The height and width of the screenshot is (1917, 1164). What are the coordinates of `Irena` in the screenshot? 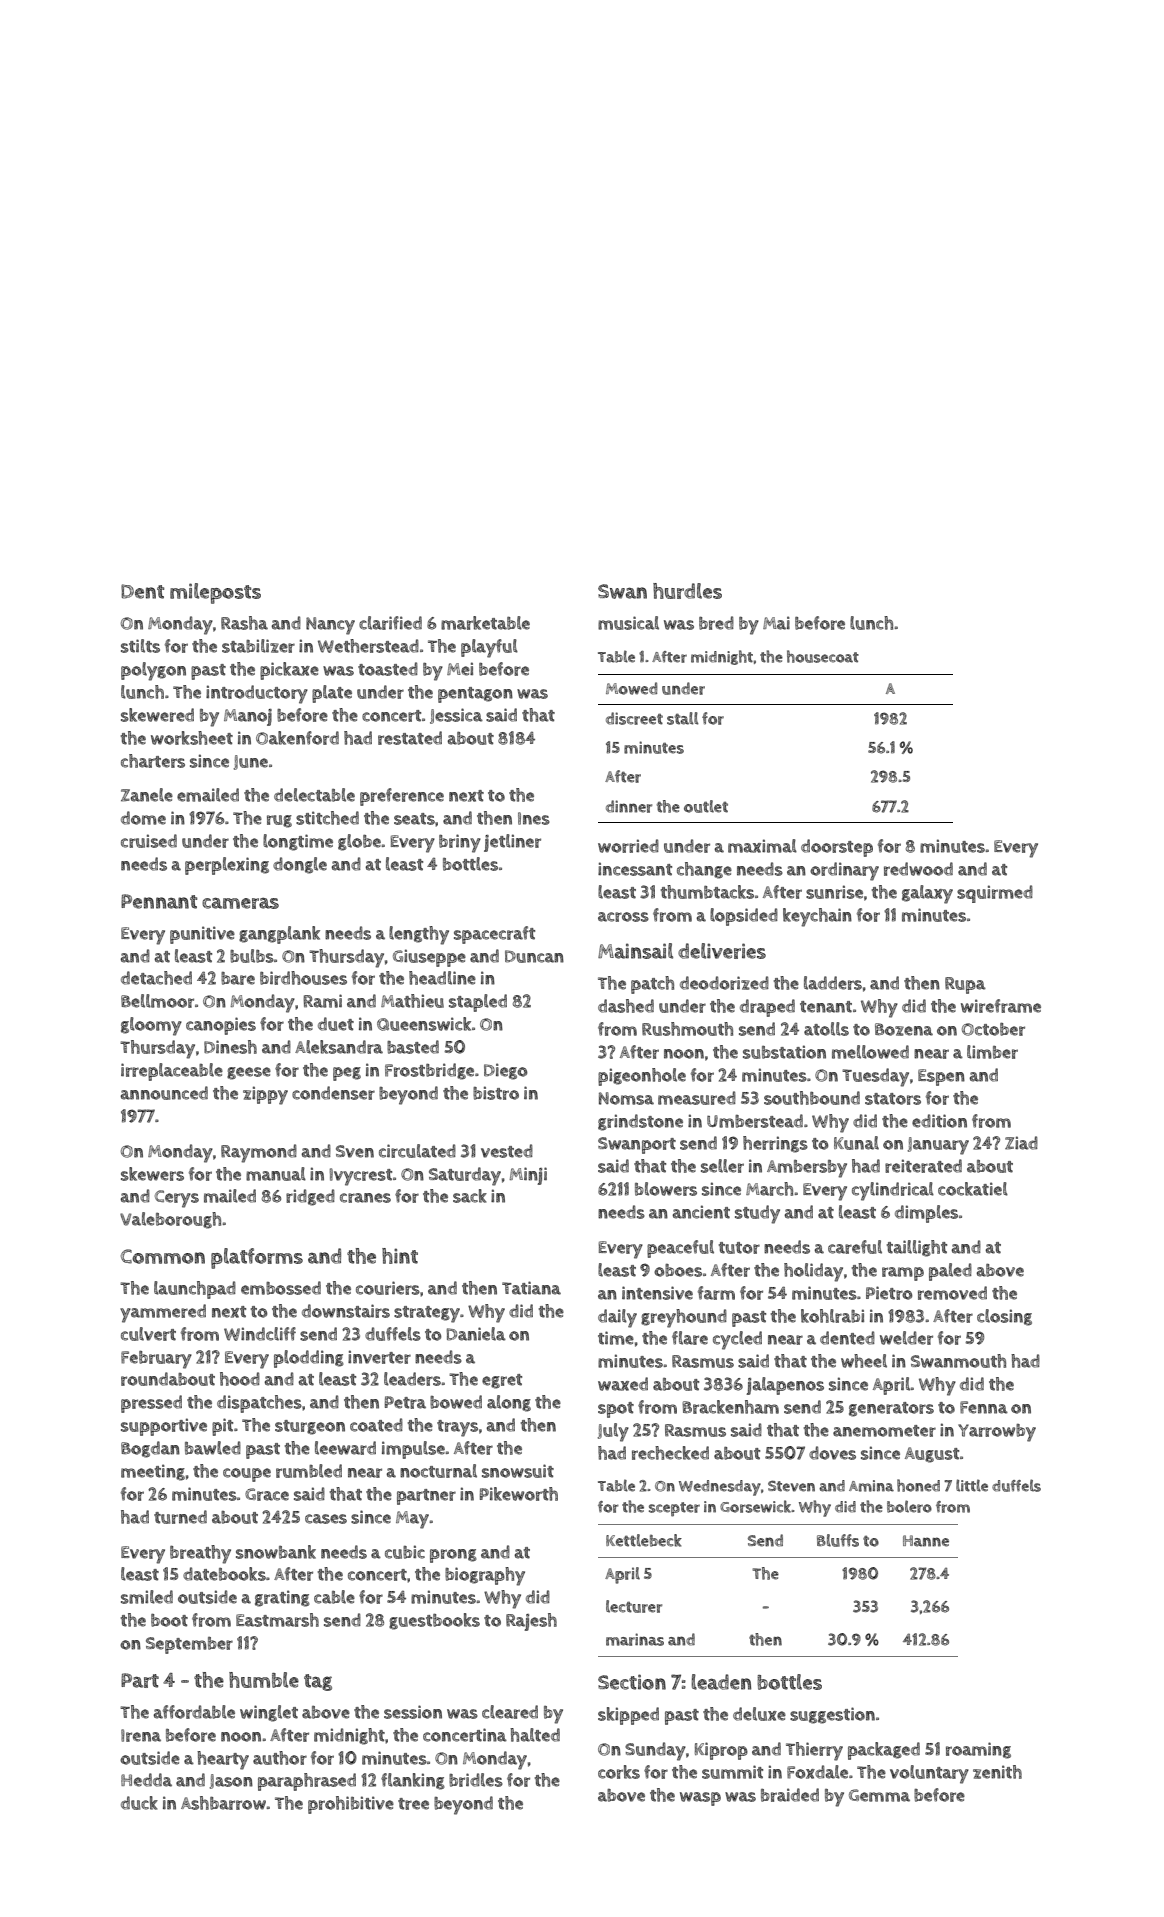 It's located at (141, 1735).
